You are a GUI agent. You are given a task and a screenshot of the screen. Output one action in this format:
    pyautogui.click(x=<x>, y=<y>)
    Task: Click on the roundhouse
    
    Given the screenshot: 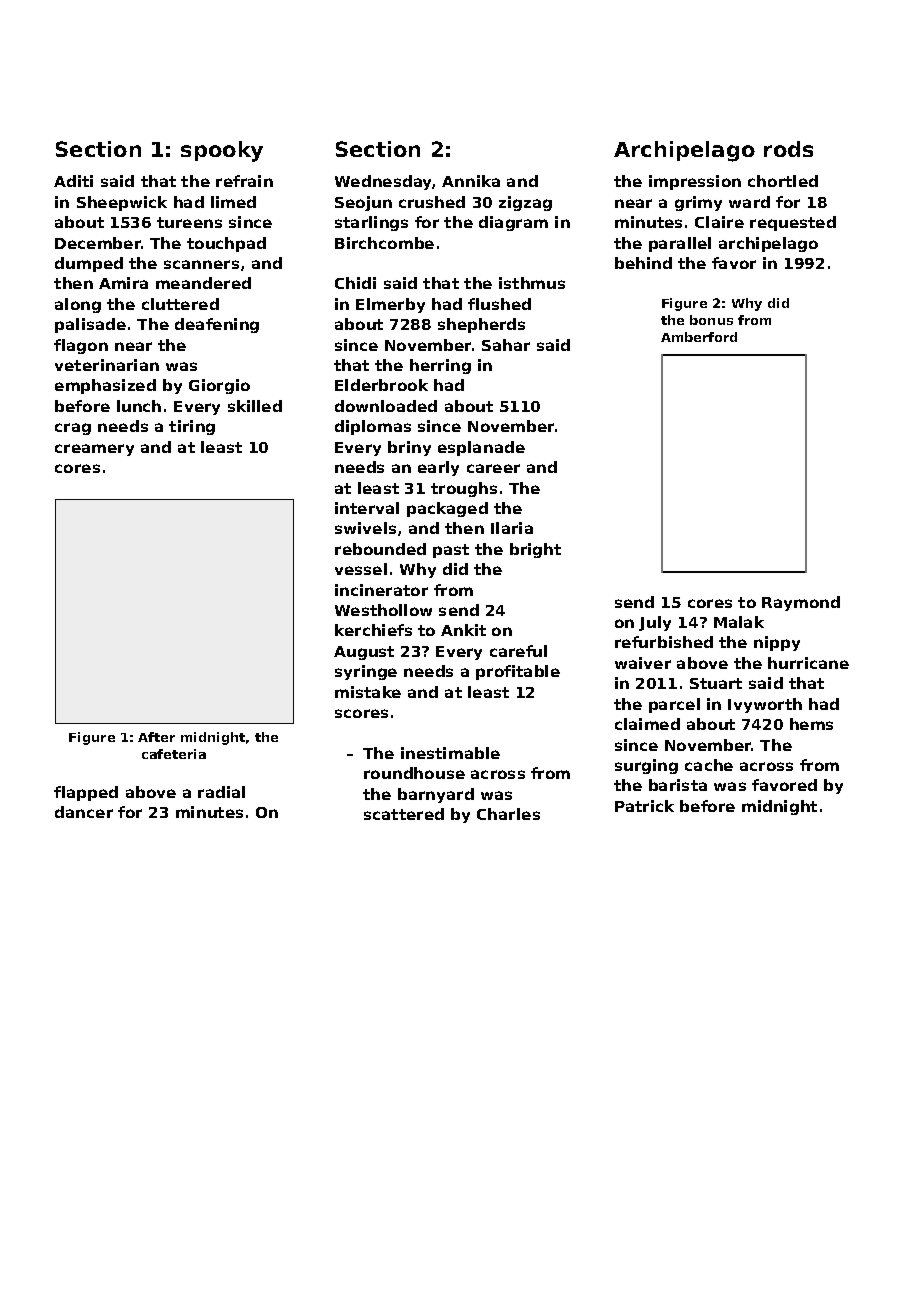 What is the action you would take?
    pyautogui.click(x=414, y=773)
